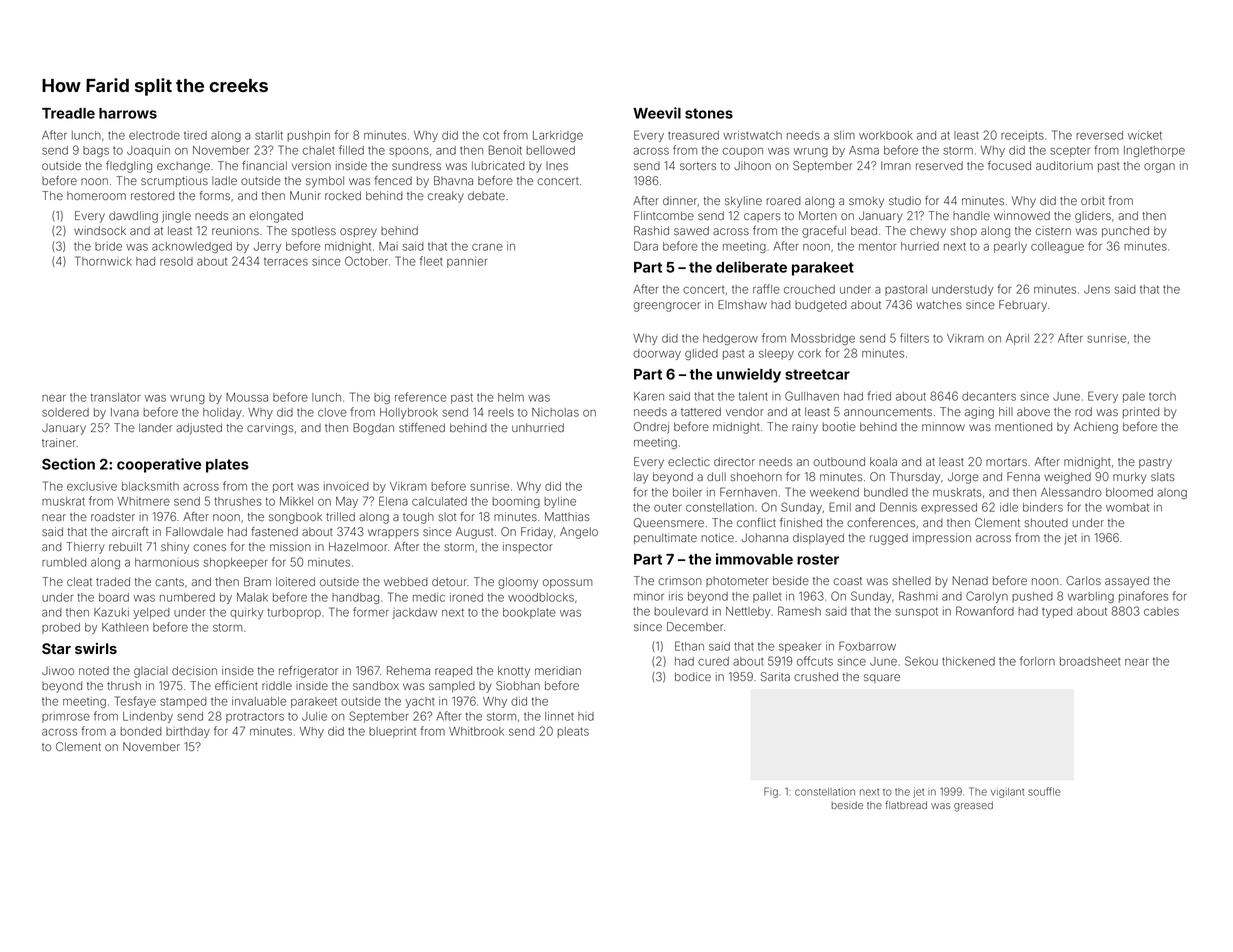 The width and height of the screenshot is (1233, 952). I want to click on birthday, so click(188, 732).
